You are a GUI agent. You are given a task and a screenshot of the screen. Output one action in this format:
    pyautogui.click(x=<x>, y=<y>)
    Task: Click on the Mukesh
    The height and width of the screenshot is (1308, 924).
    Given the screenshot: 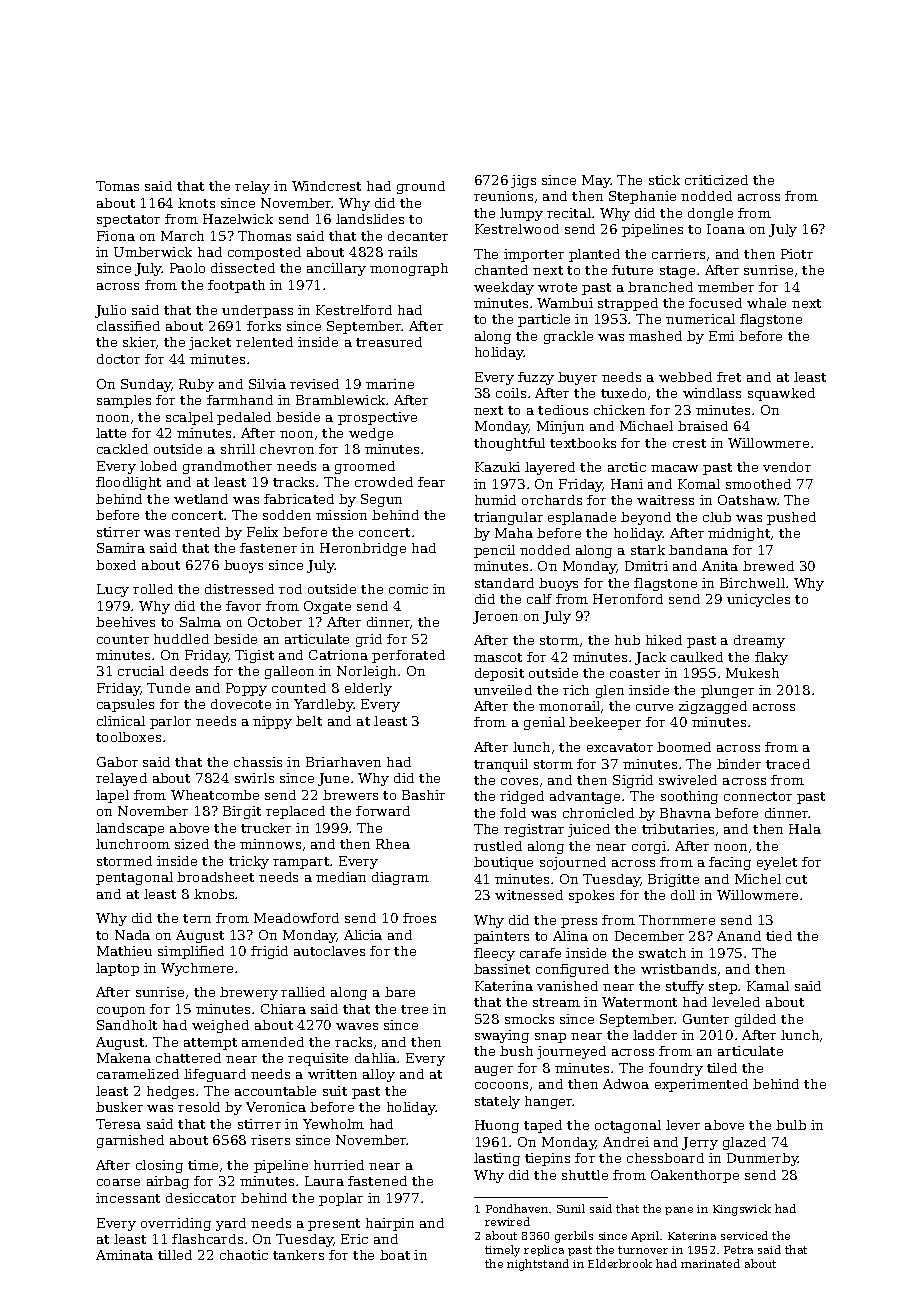 What is the action you would take?
    pyautogui.click(x=752, y=673)
